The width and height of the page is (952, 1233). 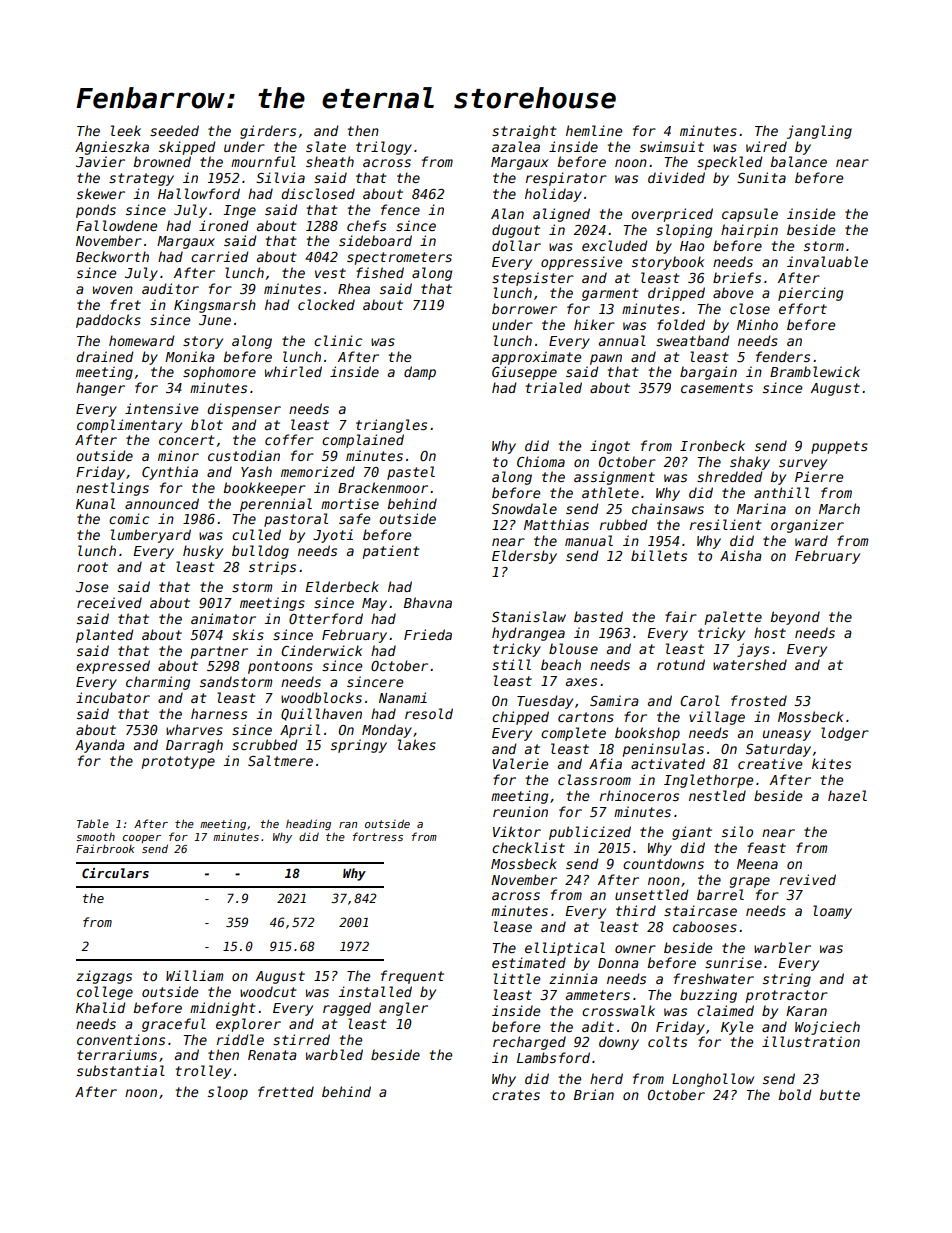 I want to click on annual, so click(x=622, y=340).
